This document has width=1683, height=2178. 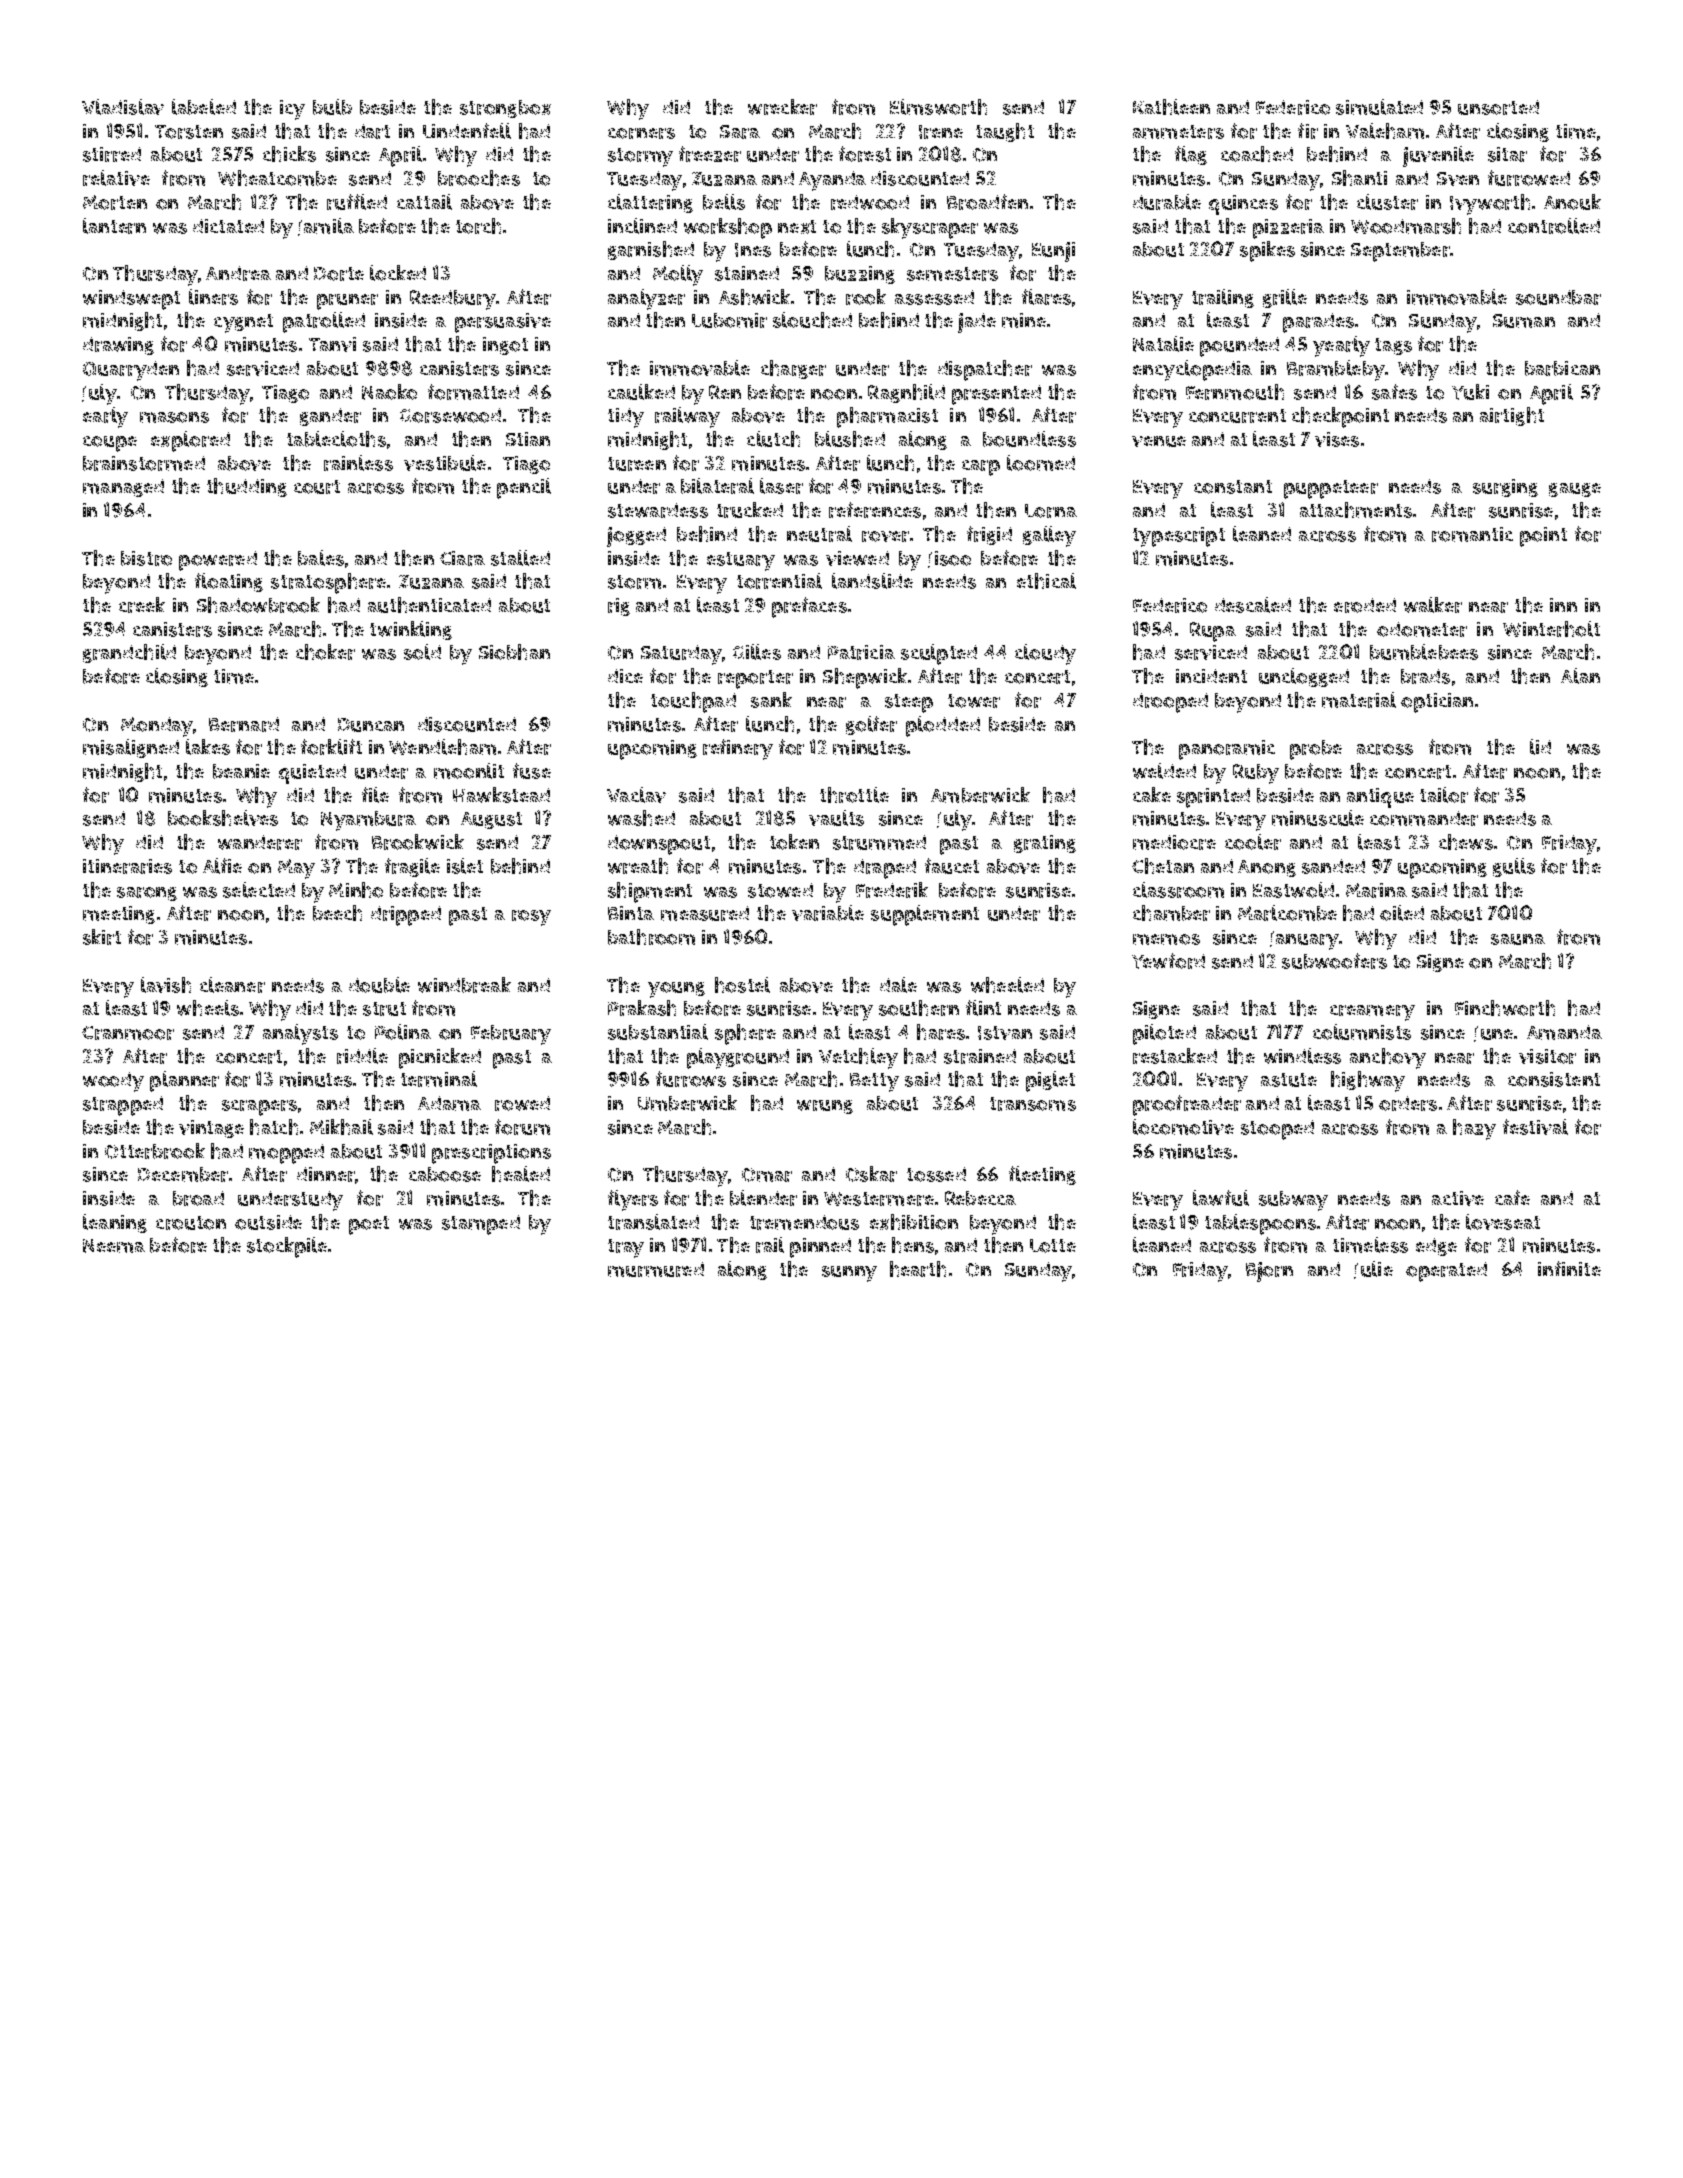 I want to click on windbreak, so click(x=464, y=985).
